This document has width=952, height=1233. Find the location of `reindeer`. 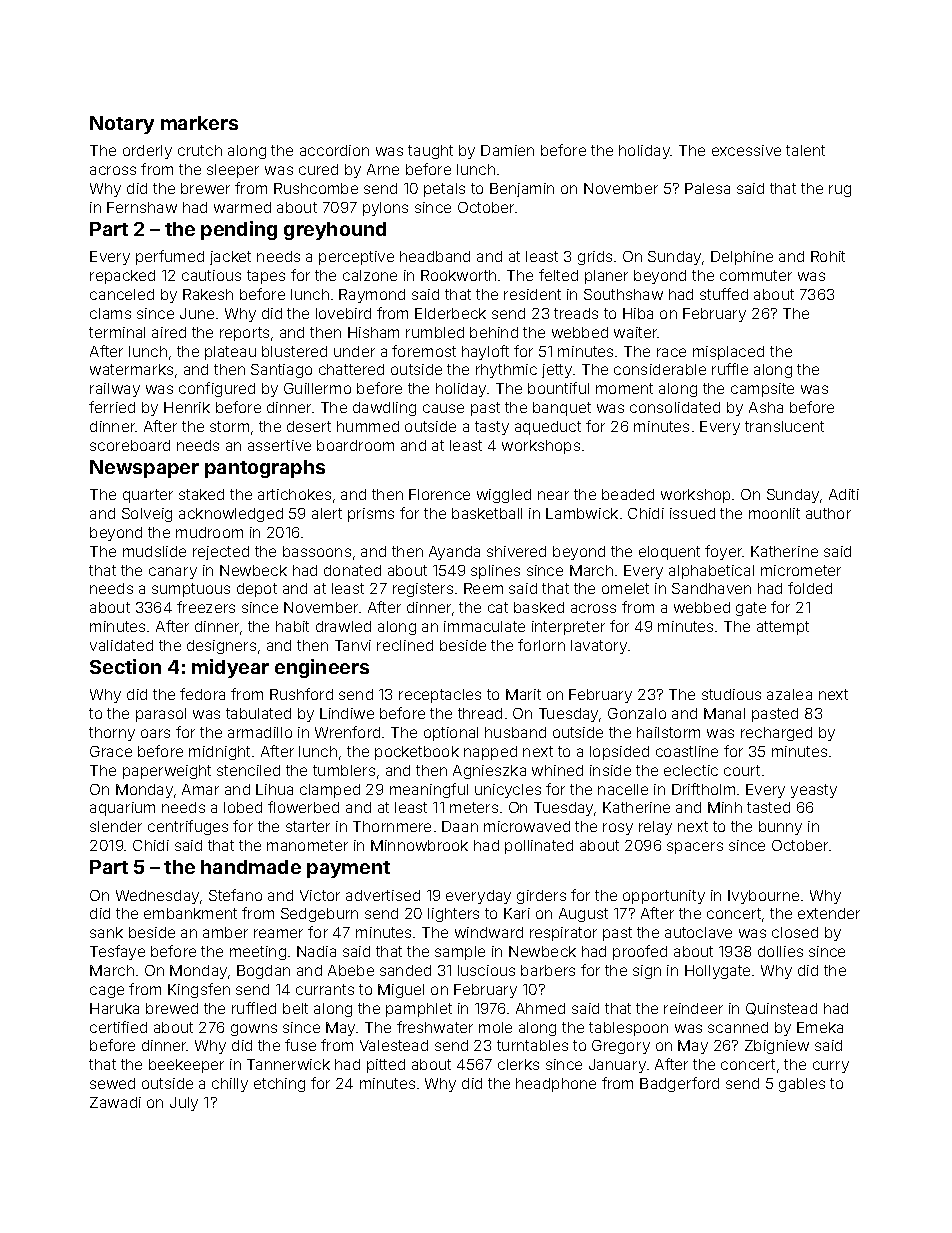

reindeer is located at coordinates (693, 1008).
